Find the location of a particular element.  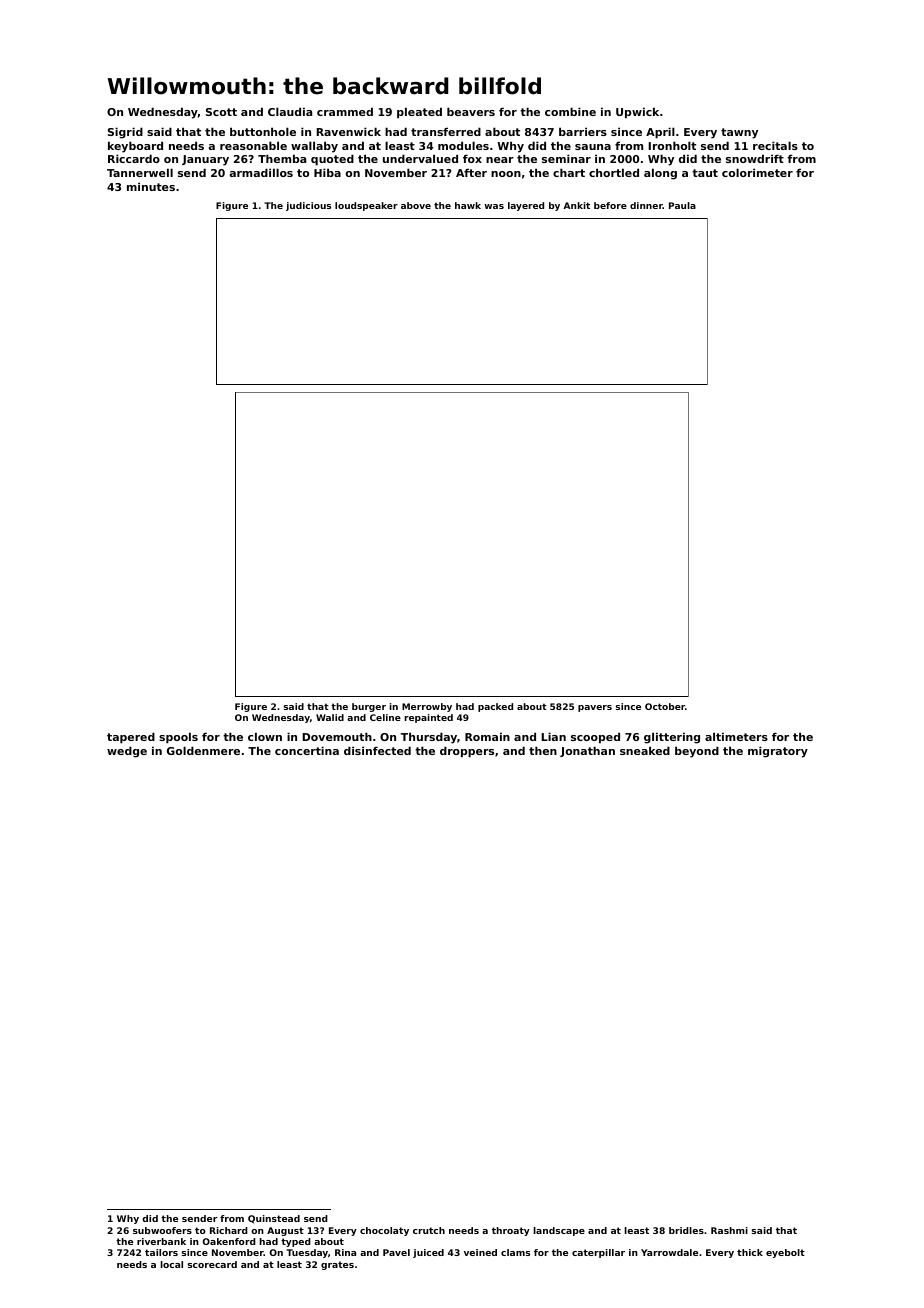

above is located at coordinates (416, 205).
